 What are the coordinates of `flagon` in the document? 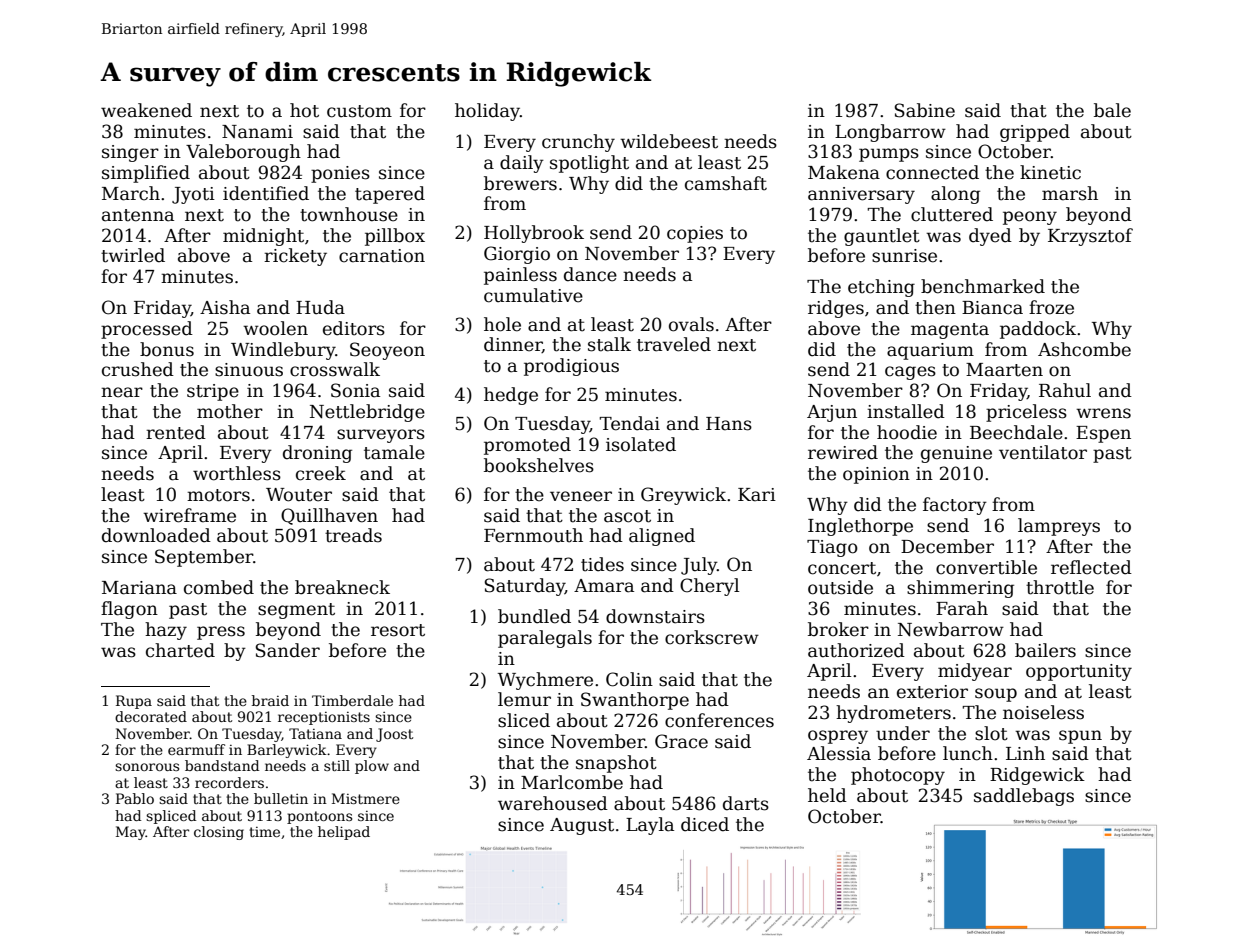 It's located at (129, 610).
